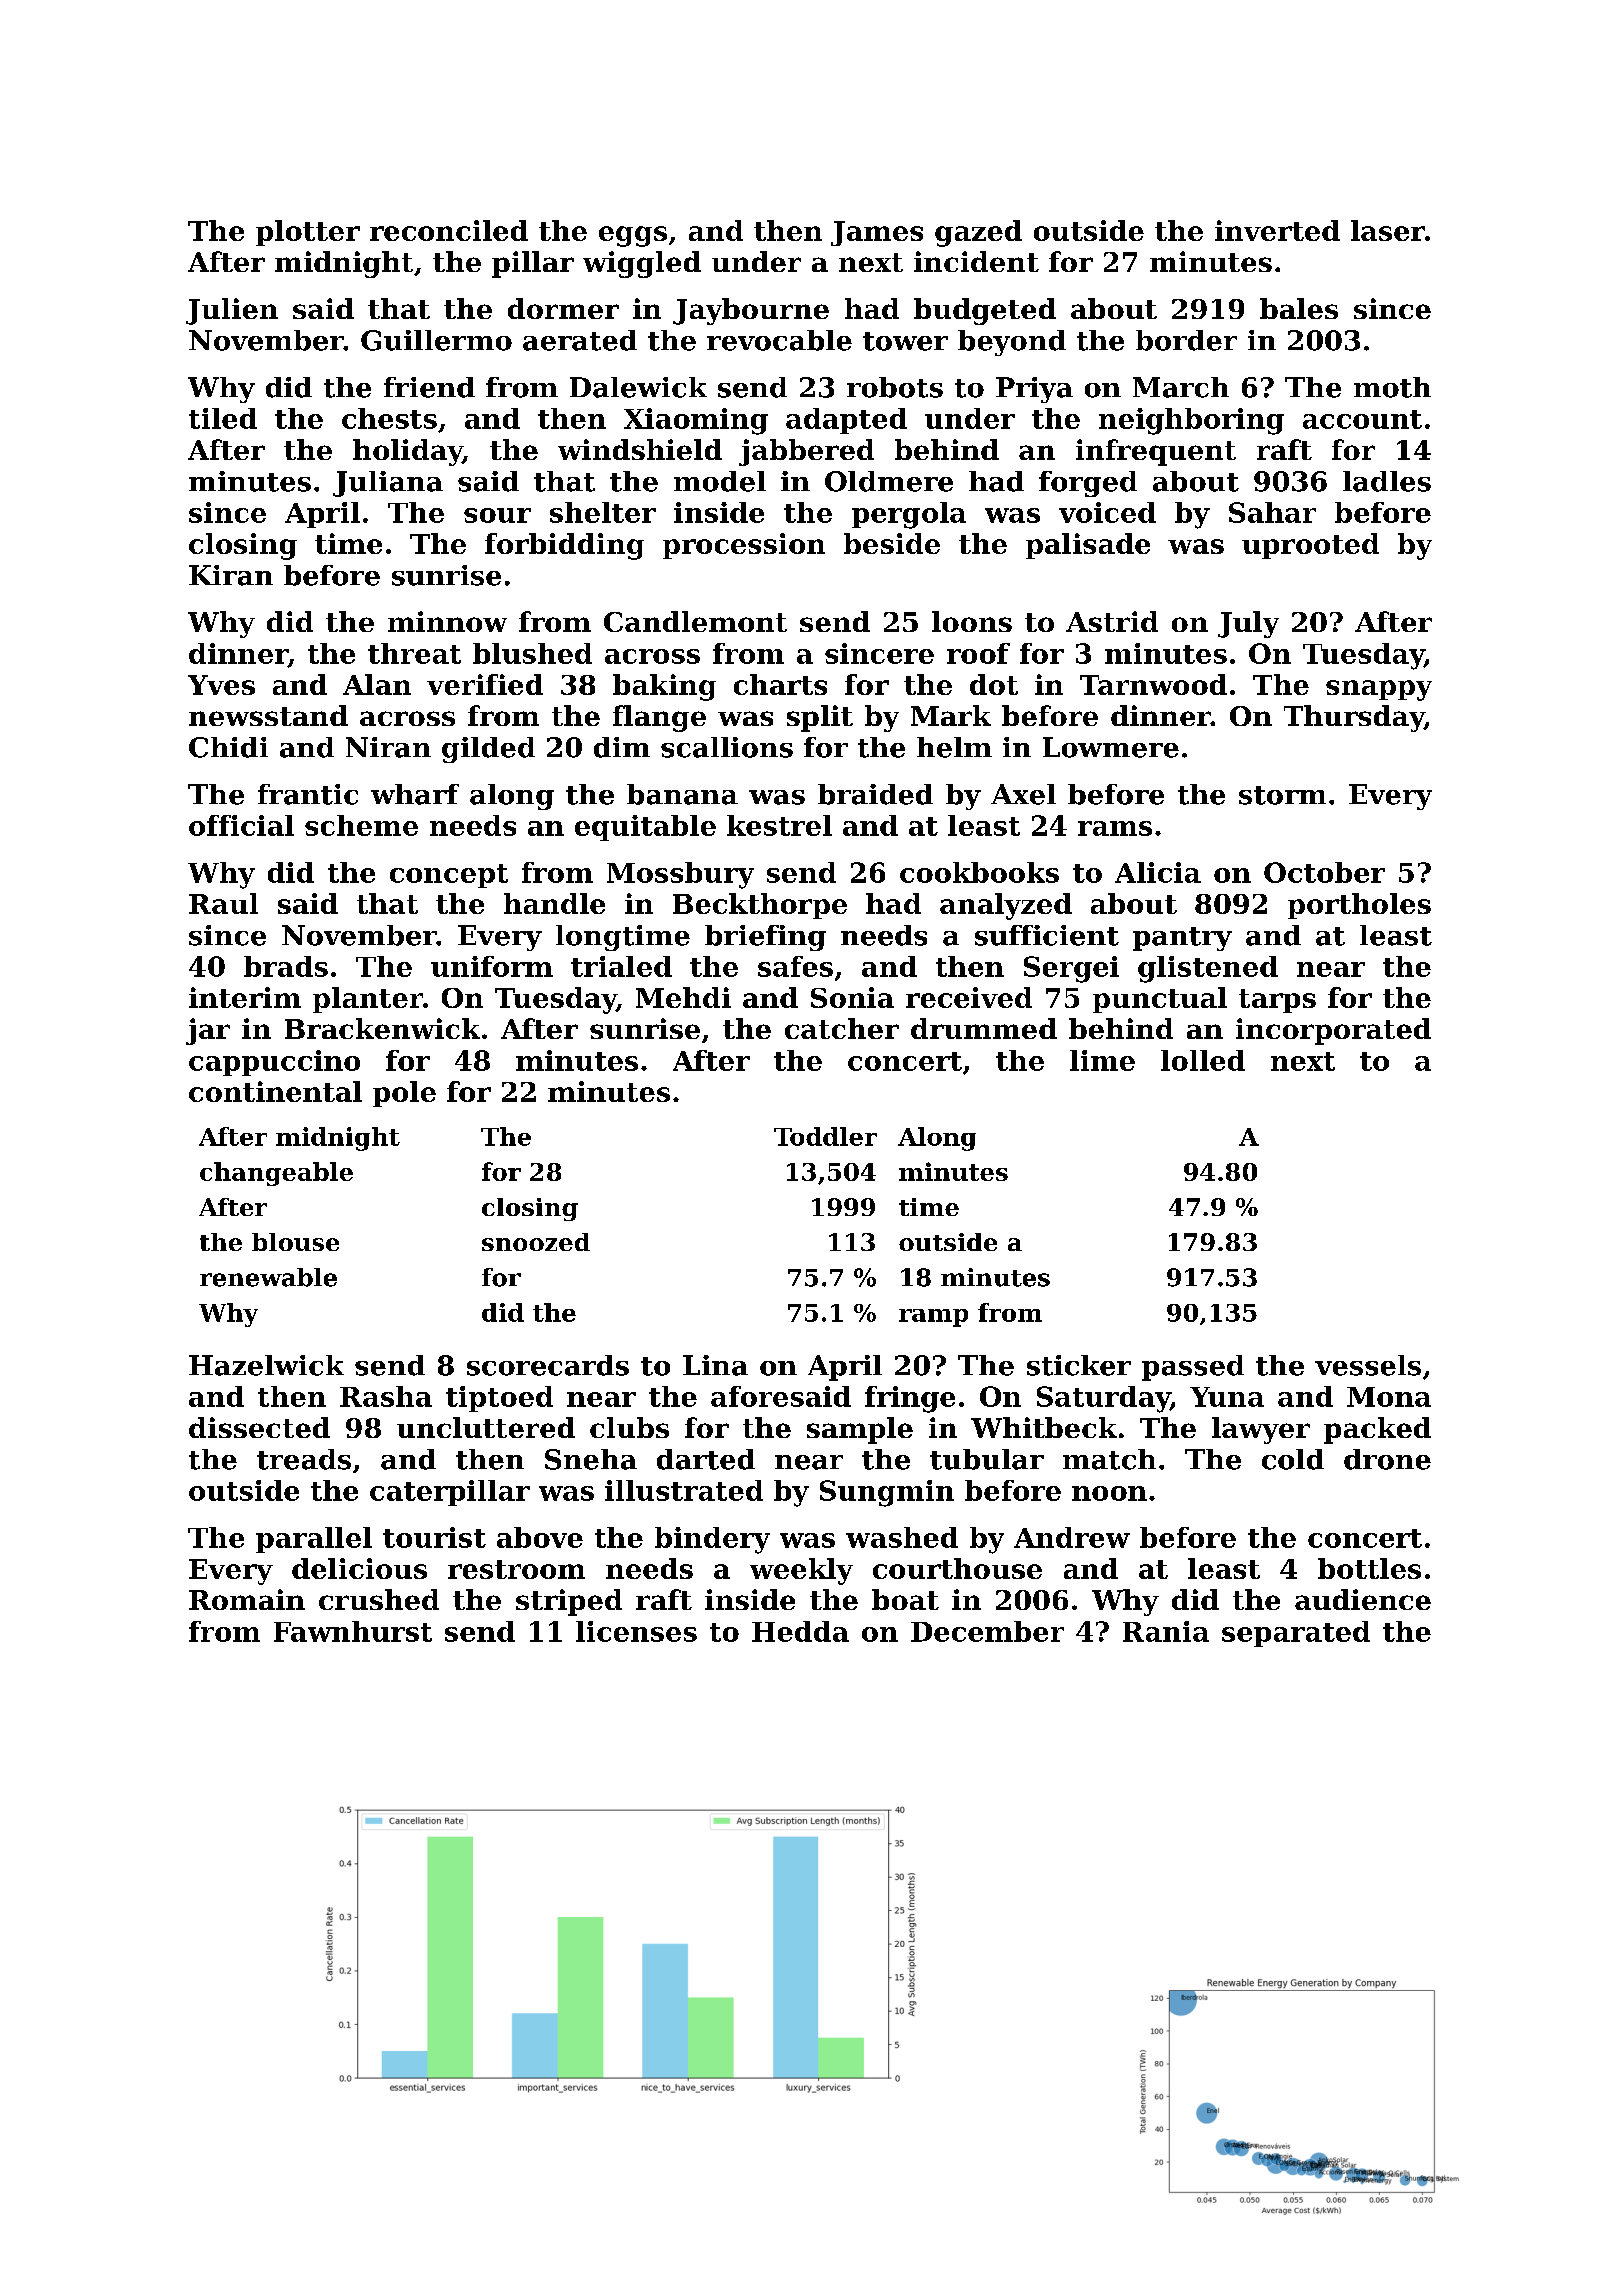  Describe the element at coordinates (247, 1599) in the document. I see `Romain` at that location.
